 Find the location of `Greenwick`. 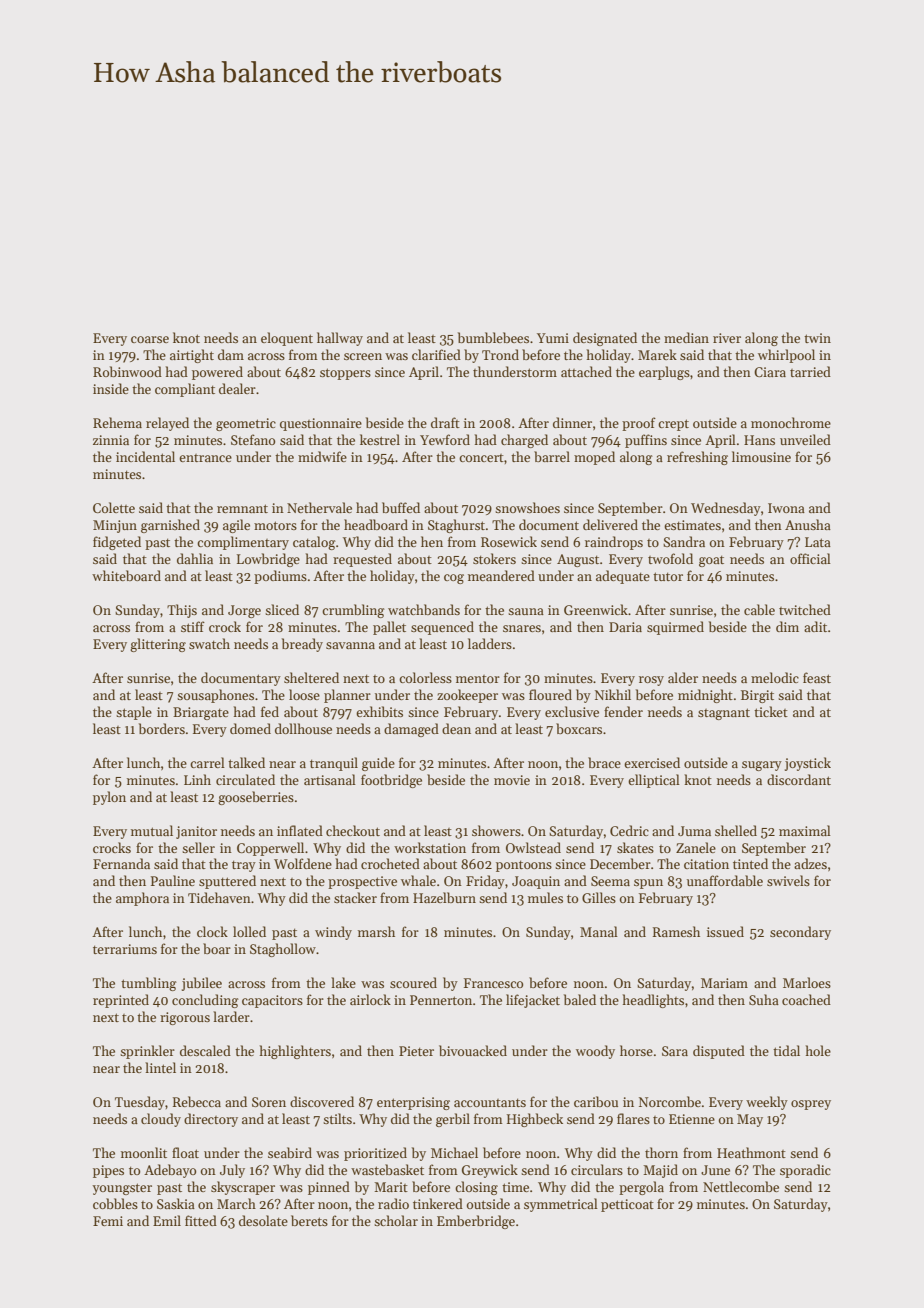

Greenwick is located at coordinates (596, 609).
